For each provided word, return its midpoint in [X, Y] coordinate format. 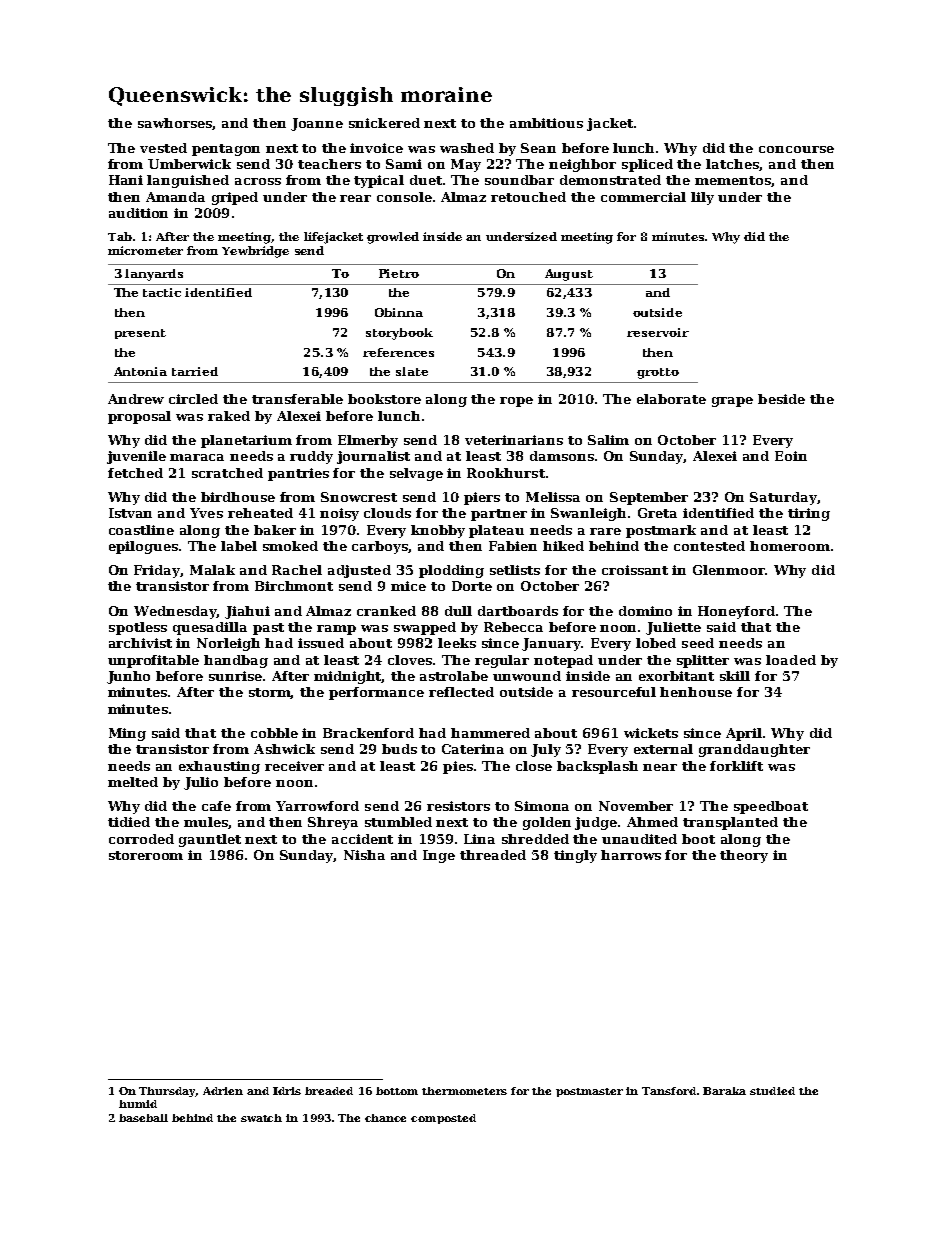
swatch [261, 1118]
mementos [733, 180]
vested [163, 148]
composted [443, 1119]
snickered [384, 123]
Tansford [669, 1091]
